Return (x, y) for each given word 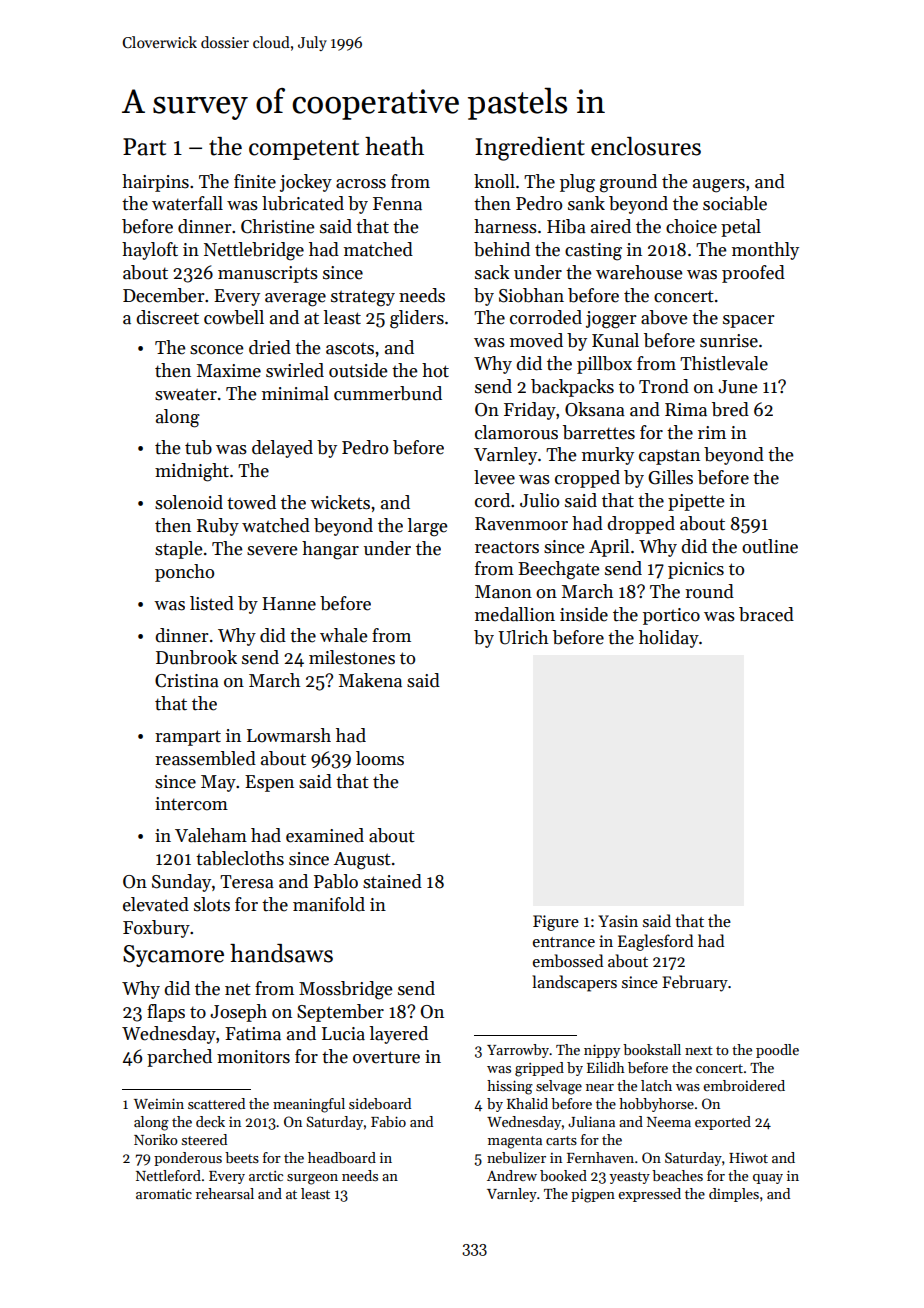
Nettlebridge (254, 251)
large (427, 527)
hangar (330, 550)
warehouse (639, 272)
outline (770, 546)
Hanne (289, 604)
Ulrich (523, 637)
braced (766, 614)
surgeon (312, 1179)
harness (505, 226)
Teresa (247, 882)
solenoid (189, 502)
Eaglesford (655, 942)
